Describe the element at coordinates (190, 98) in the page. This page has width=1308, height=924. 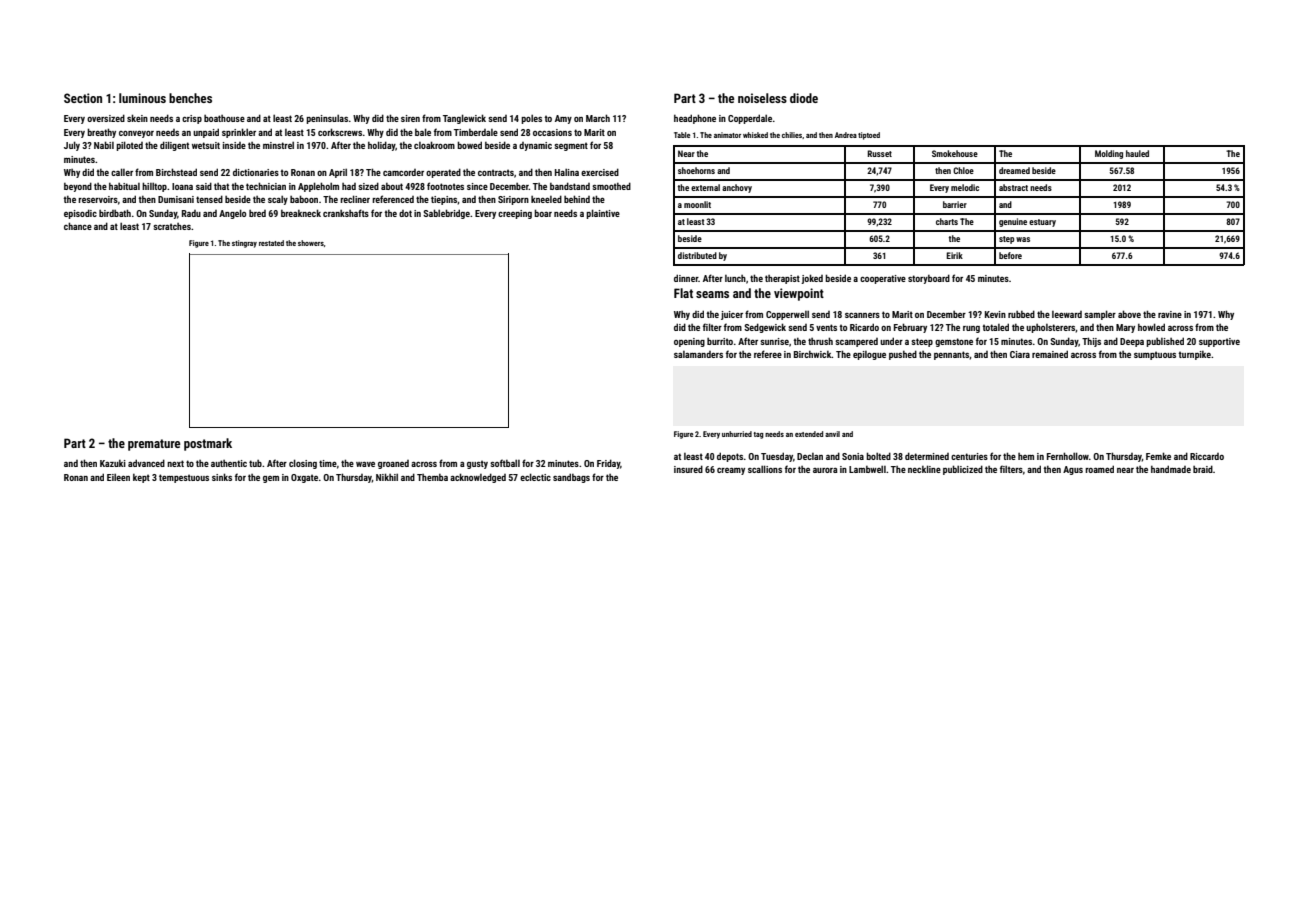
I see `benches` at that location.
